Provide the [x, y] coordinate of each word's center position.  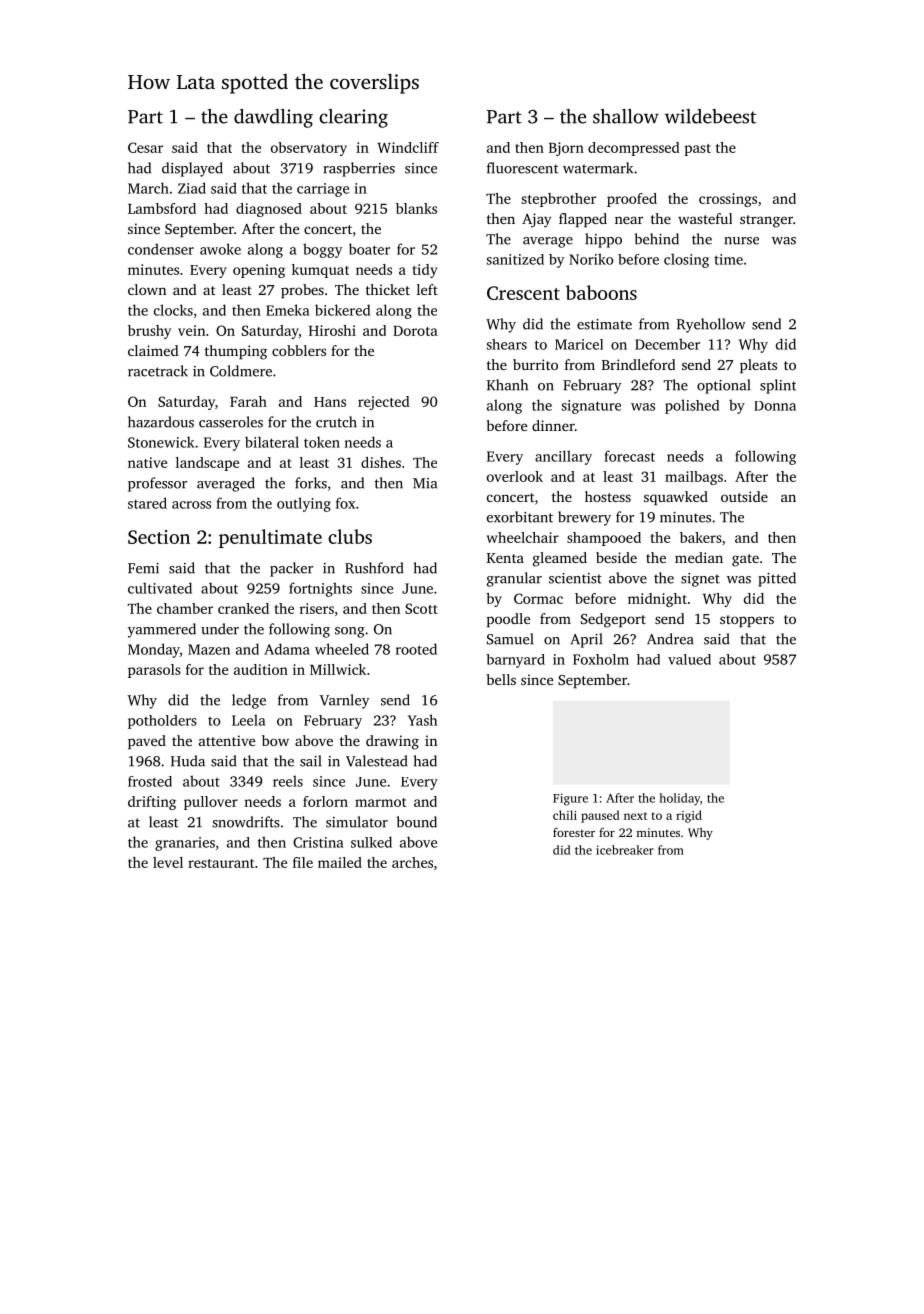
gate [745, 560]
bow [275, 740]
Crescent [523, 293]
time [728, 259]
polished [692, 406]
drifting [152, 803]
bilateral [272, 442]
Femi [143, 568]
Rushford [374, 568]
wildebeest [710, 116]
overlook [515, 476]
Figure [570, 799]
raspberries [359, 169]
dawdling [273, 118]
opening [259, 271]
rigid [689, 816]
